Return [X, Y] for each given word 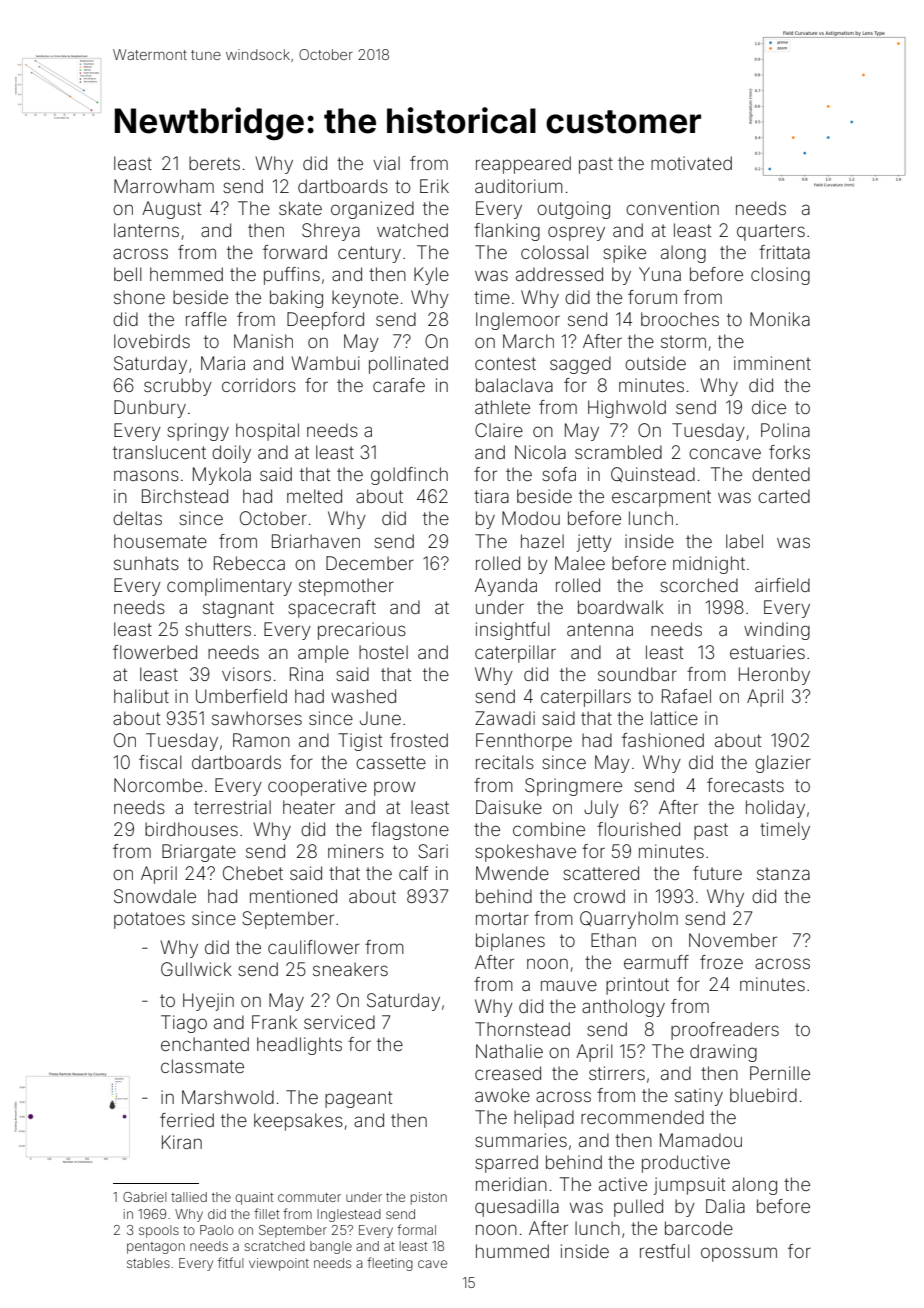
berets [214, 163]
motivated [691, 163]
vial [386, 163]
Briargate [199, 853]
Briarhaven [316, 541]
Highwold [627, 409]
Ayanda [506, 587]
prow [395, 788]
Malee [580, 563]
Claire [499, 430]
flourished [638, 829]
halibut [141, 696]
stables [148, 1263]
